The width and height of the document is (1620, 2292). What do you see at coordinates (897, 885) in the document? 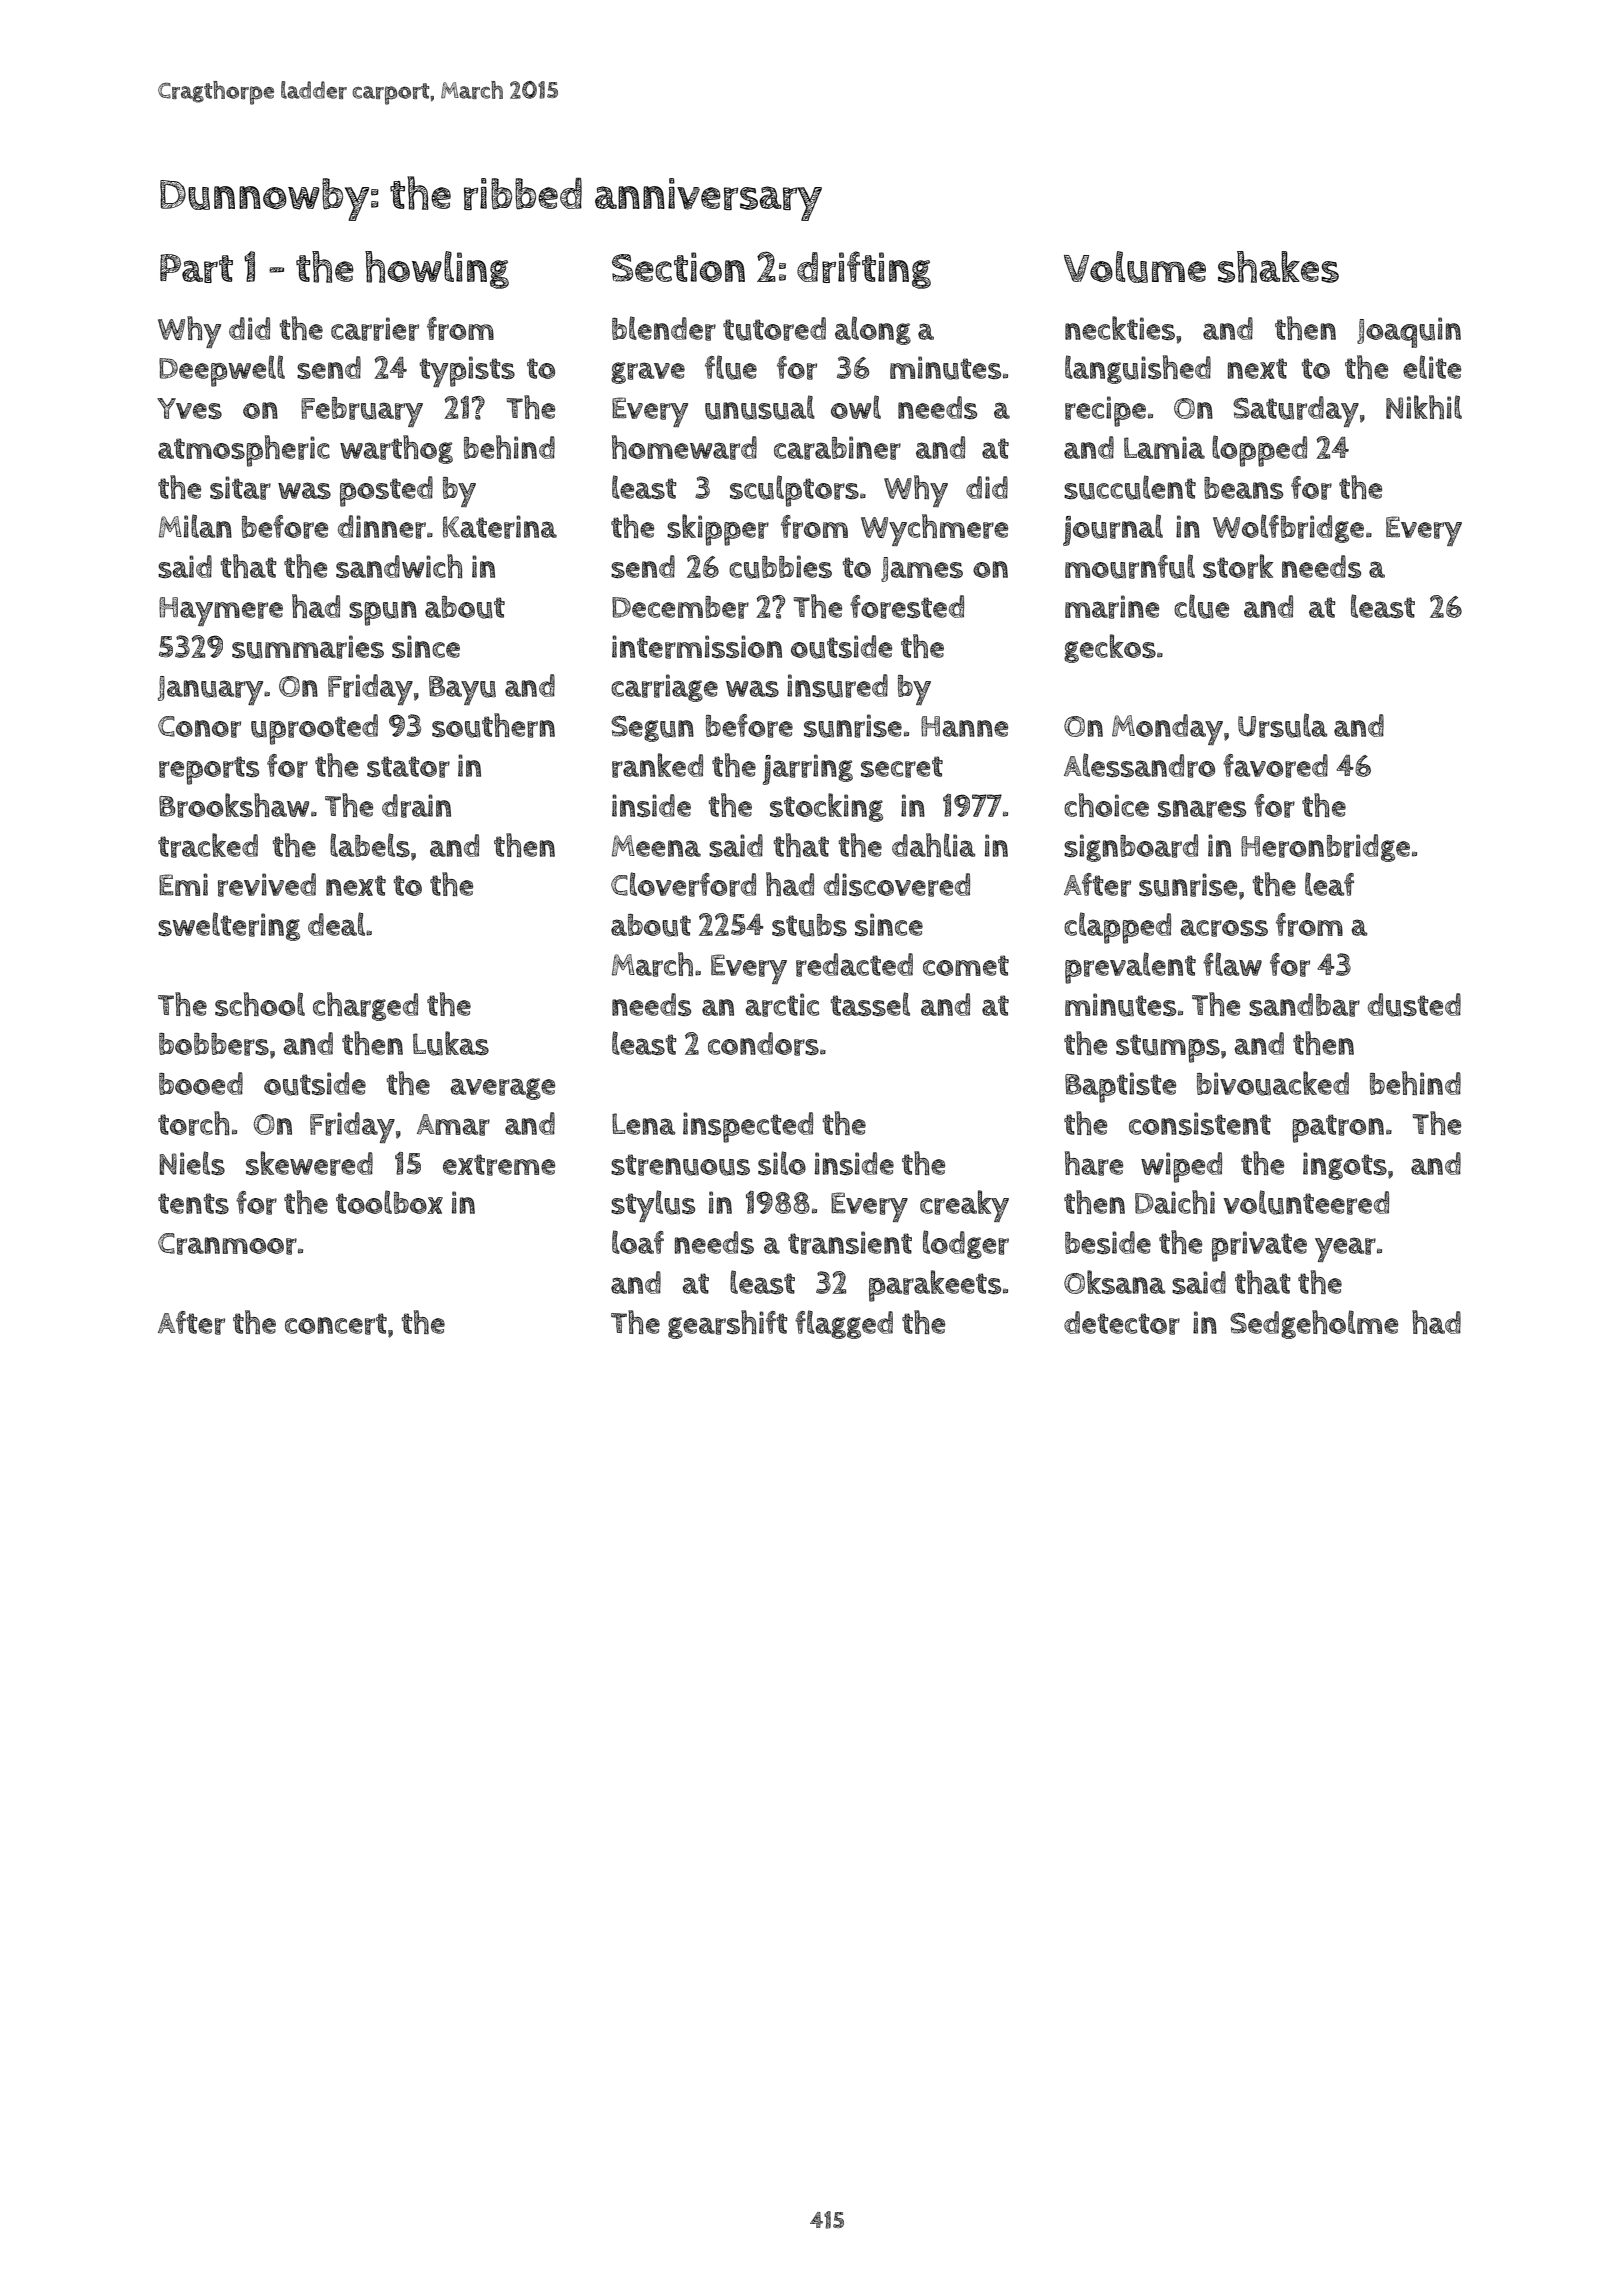
I see `discovered` at bounding box center [897, 885].
